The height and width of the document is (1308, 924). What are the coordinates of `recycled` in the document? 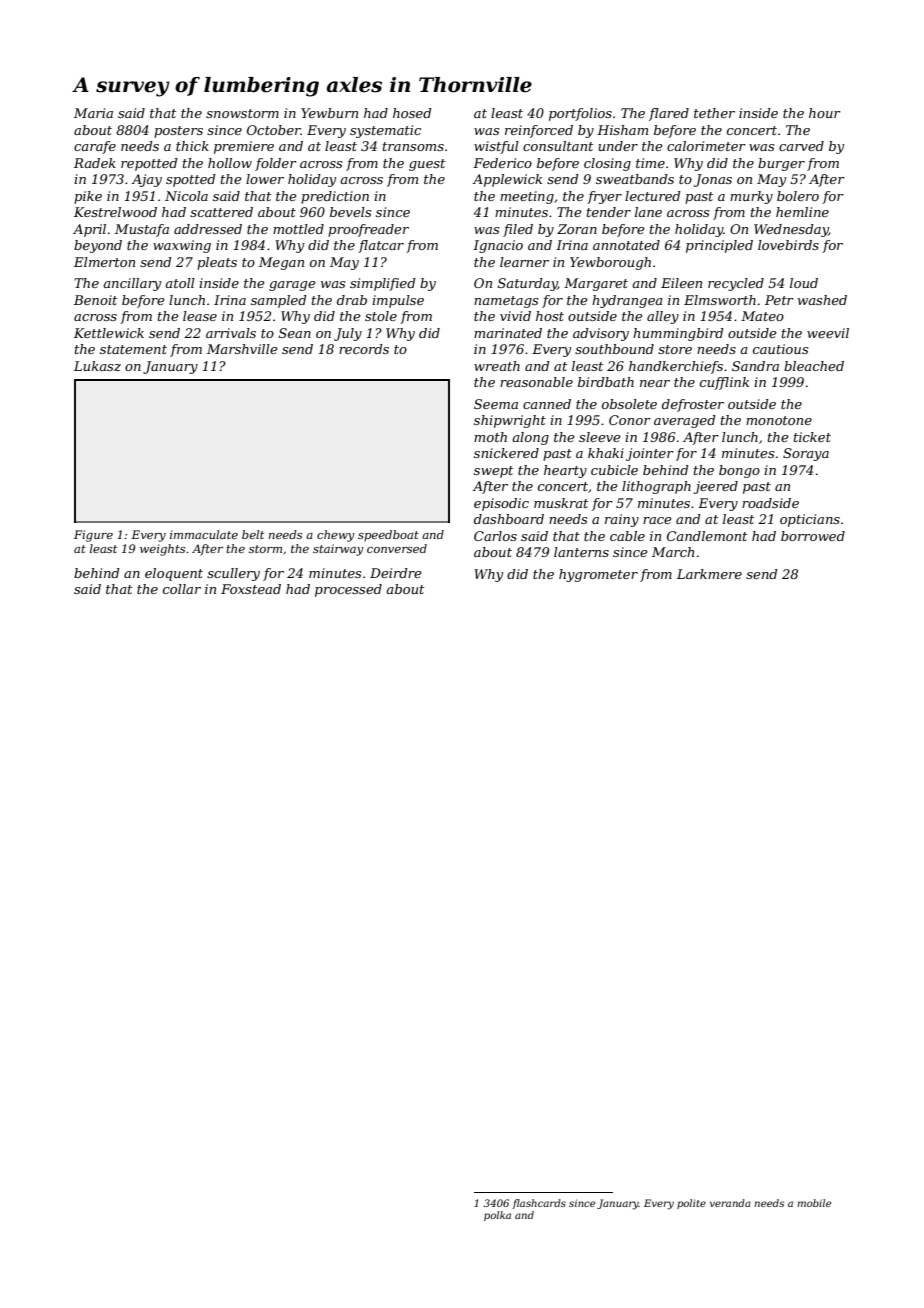 It's located at (736, 284).
